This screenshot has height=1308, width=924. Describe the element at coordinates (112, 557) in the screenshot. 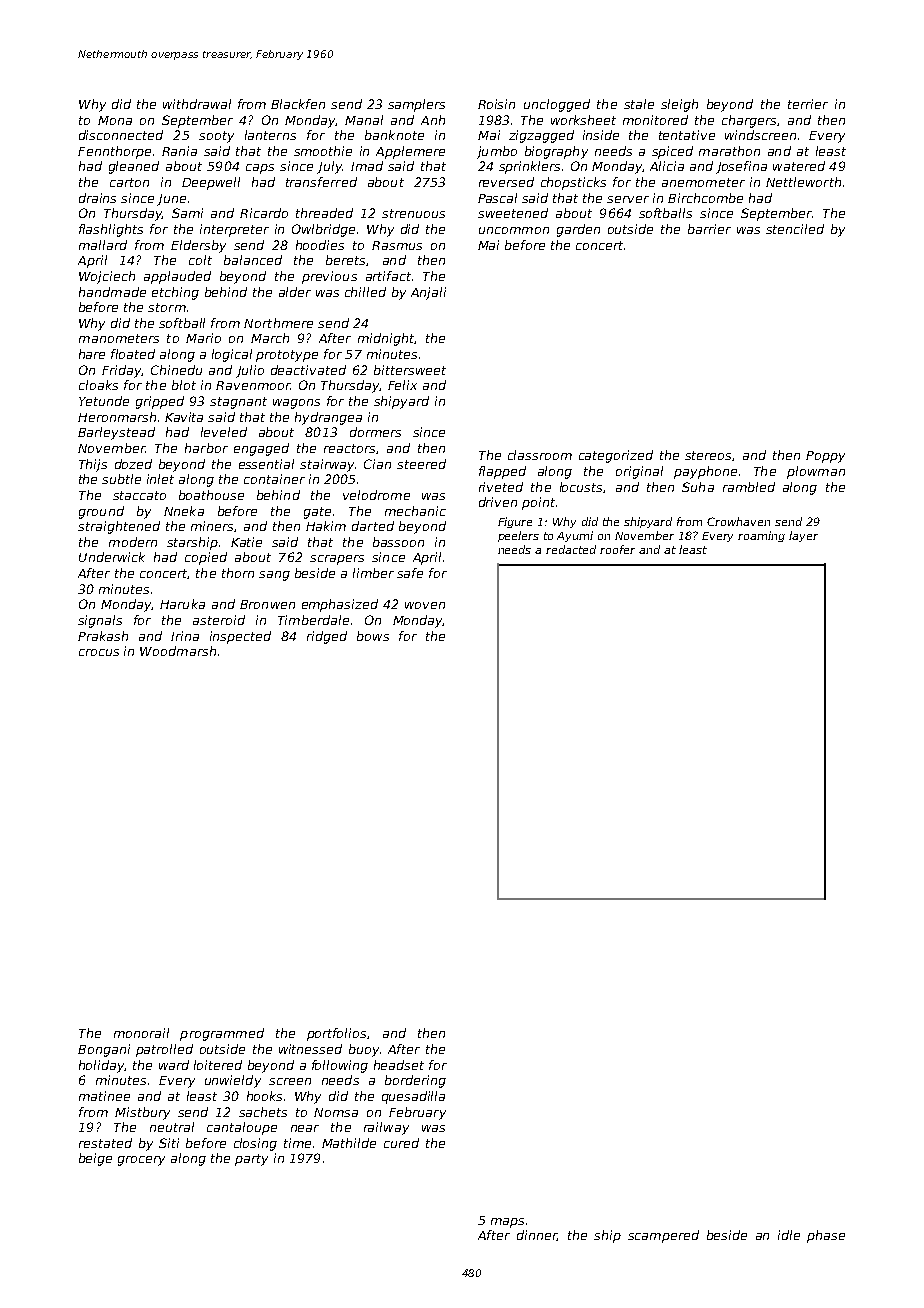

I see `Underwick` at that location.
